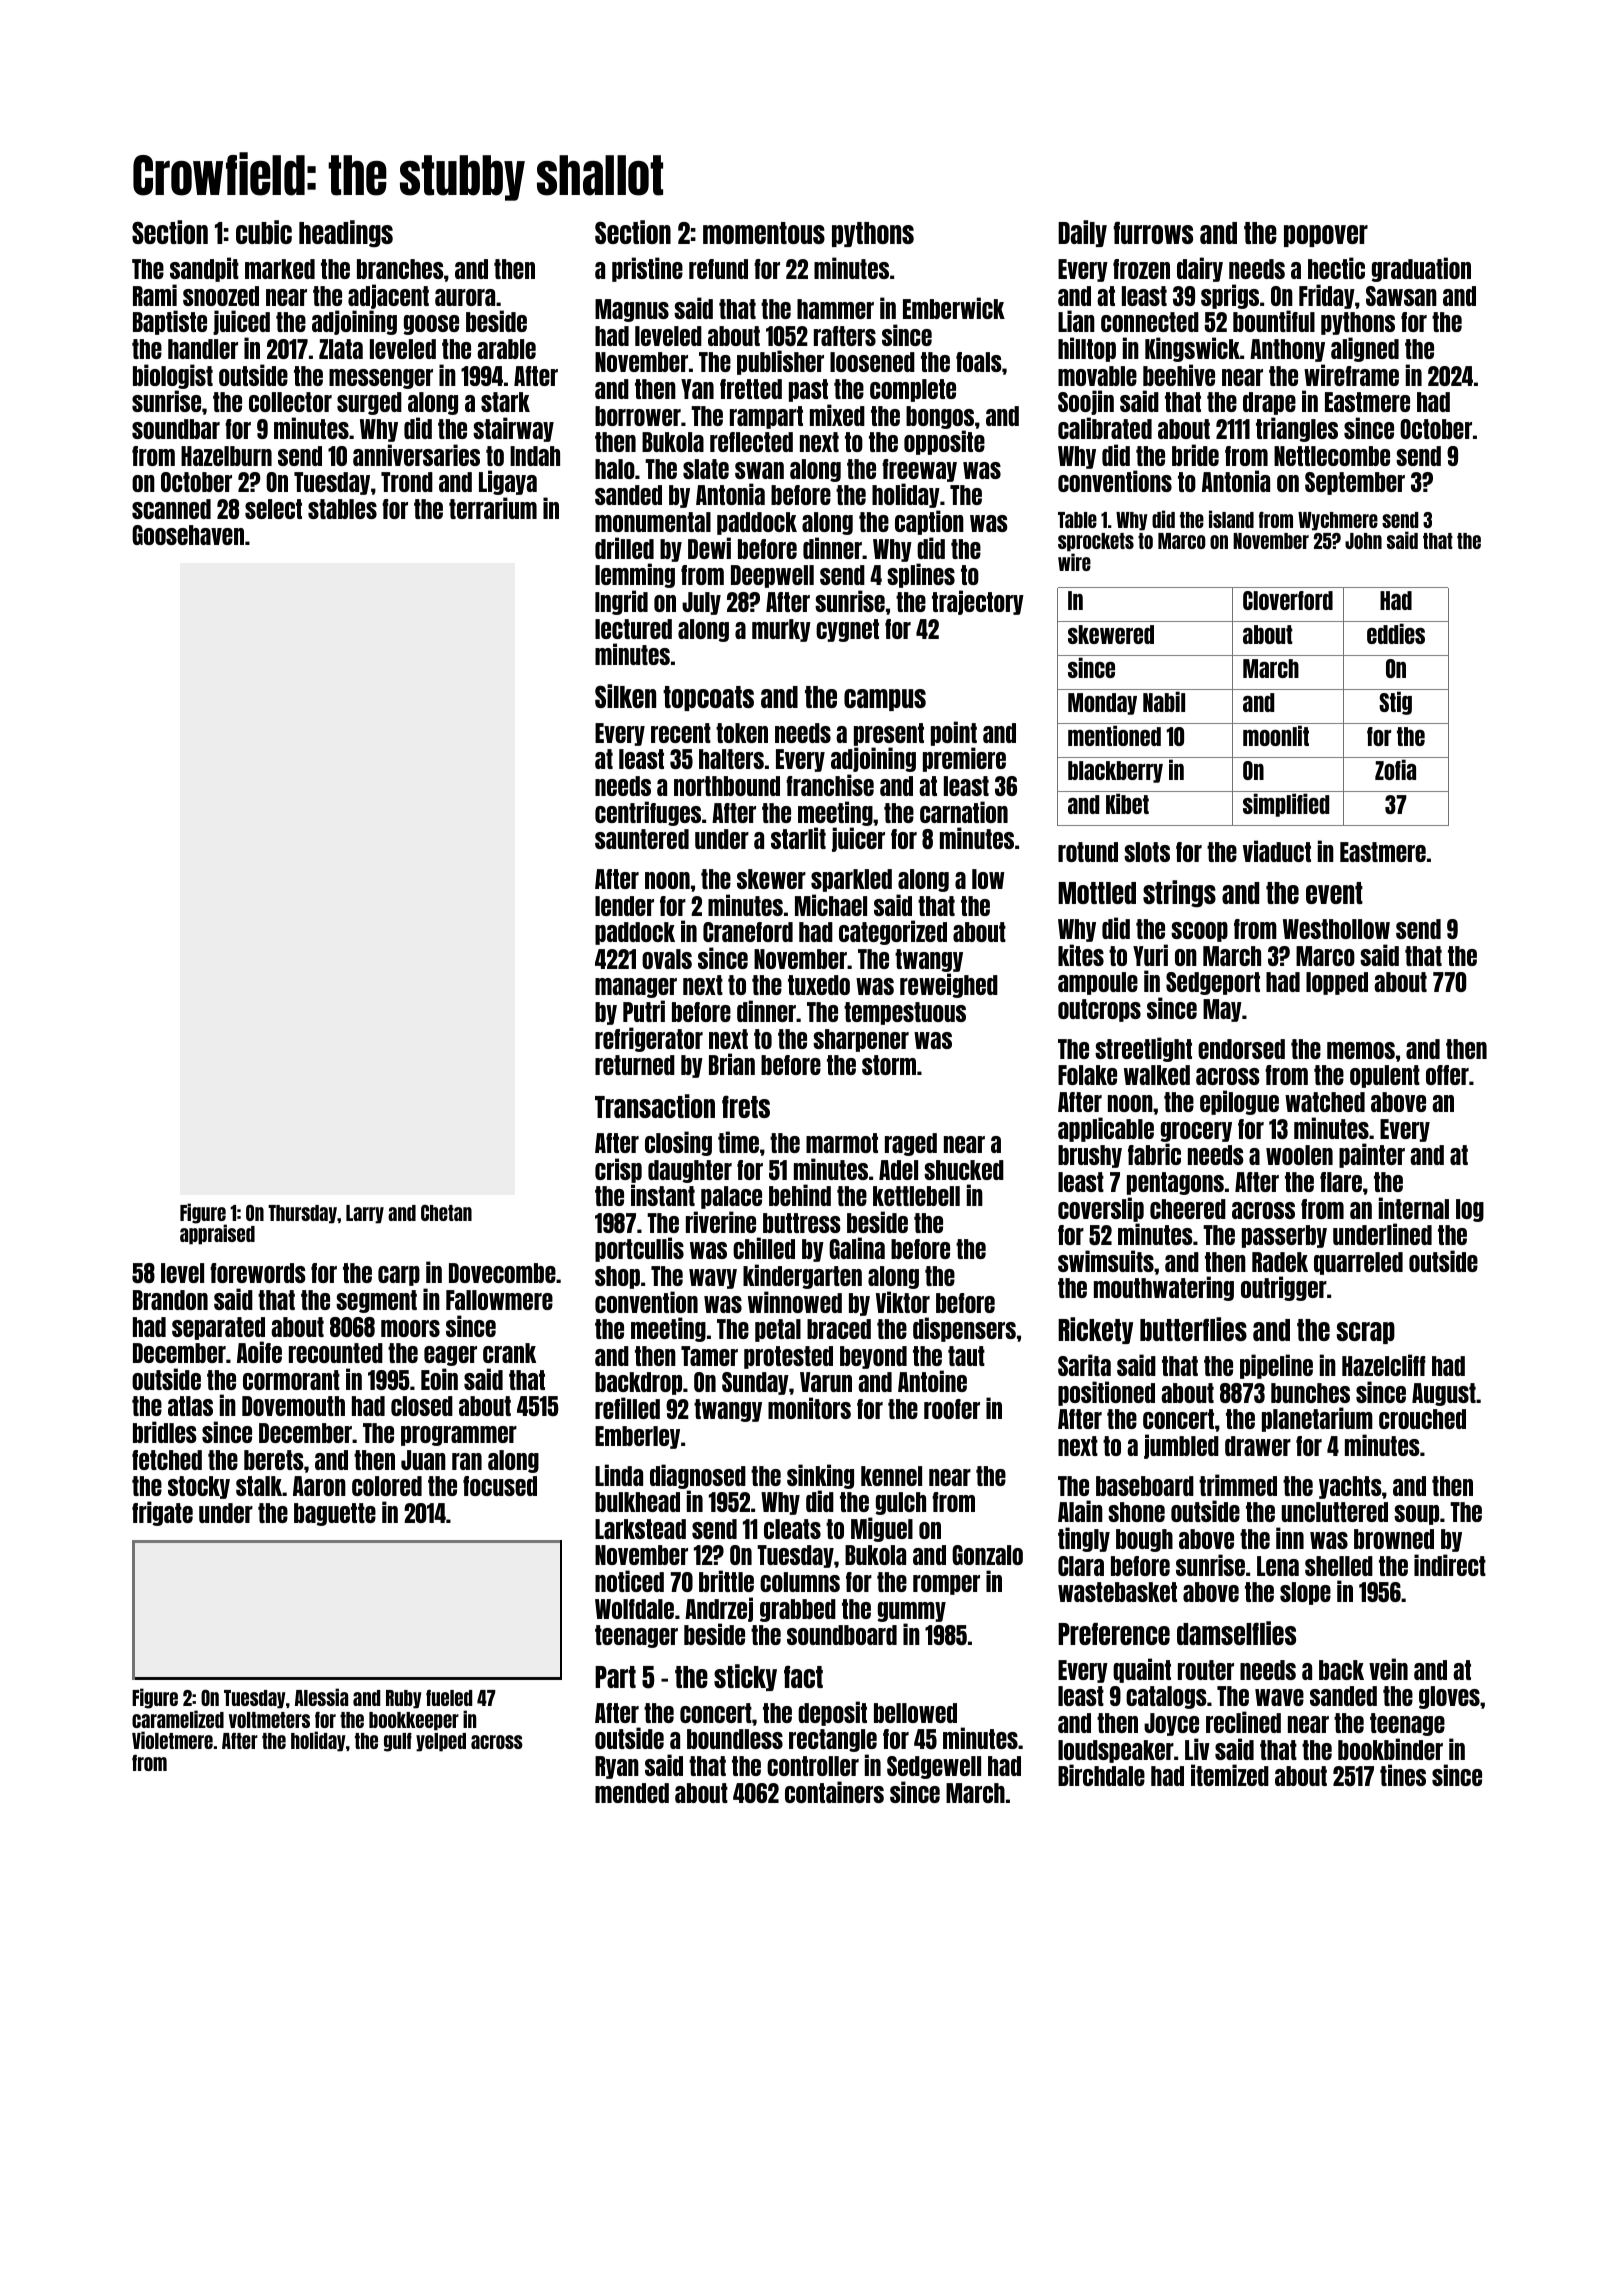  Describe the element at coordinates (833, 1740) in the screenshot. I see `rectangle` at that location.
